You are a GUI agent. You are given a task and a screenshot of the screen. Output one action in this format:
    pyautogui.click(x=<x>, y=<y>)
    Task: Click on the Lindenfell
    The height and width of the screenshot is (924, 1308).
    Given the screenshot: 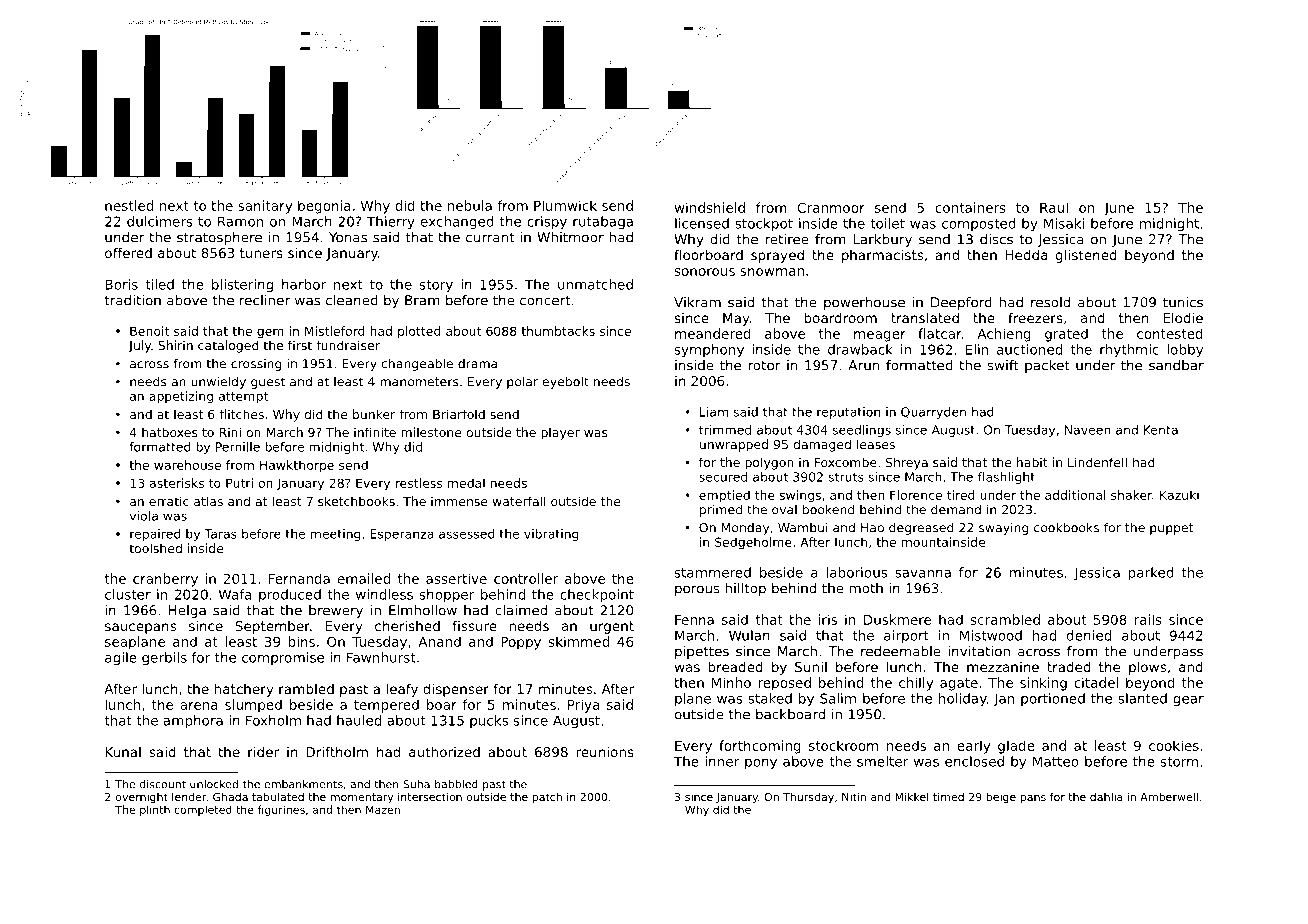 What is the action you would take?
    pyautogui.click(x=1097, y=462)
